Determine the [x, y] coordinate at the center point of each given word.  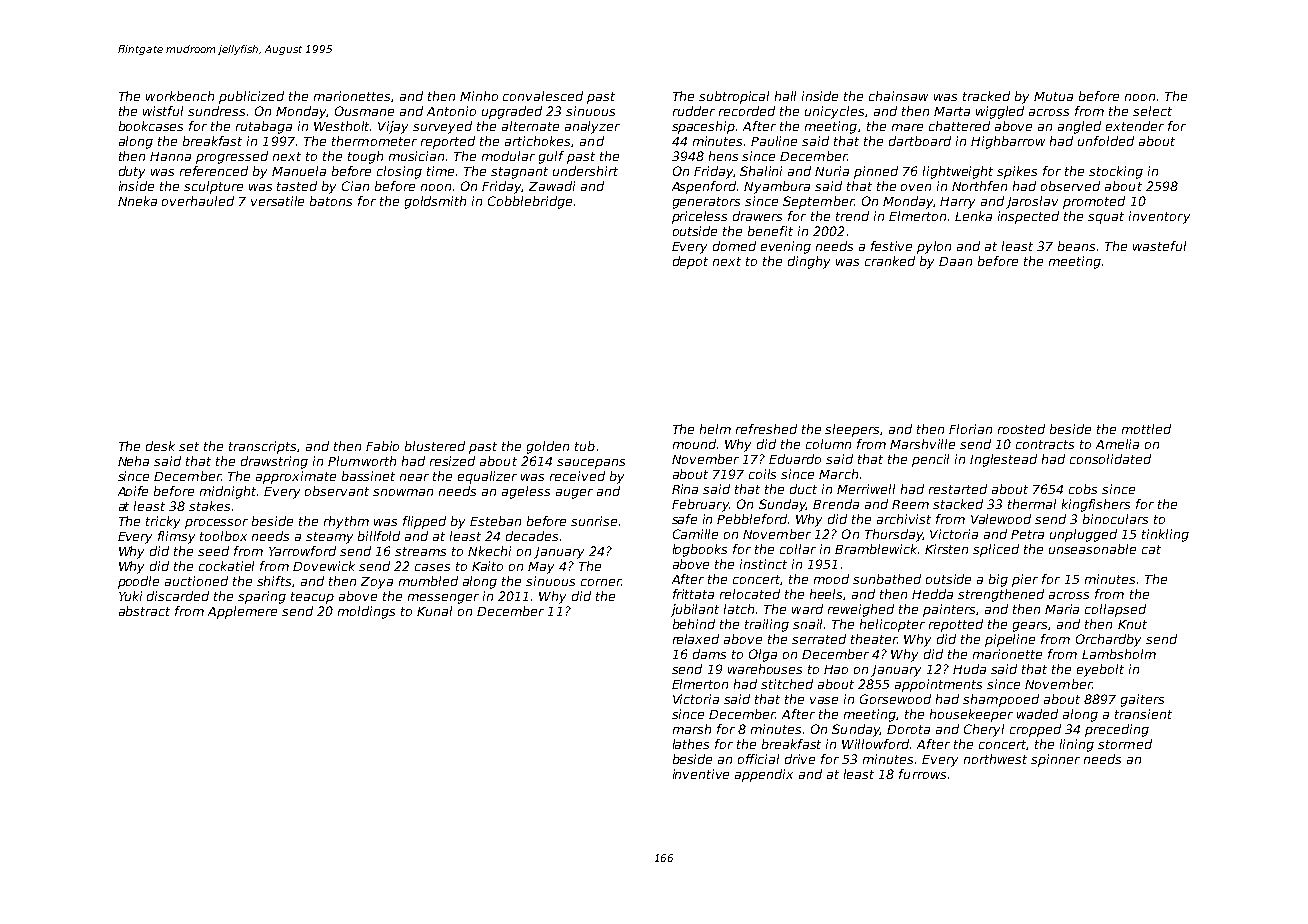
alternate [530, 126]
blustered [435, 446]
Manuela [299, 171]
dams [709, 654]
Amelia [1117, 444]
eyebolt [1100, 670]
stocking [1116, 172]
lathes [691, 744]
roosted [1021, 429]
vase [824, 700]
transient [1143, 714]
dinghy [809, 262]
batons [331, 201]
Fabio [382, 446]
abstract [144, 611]
